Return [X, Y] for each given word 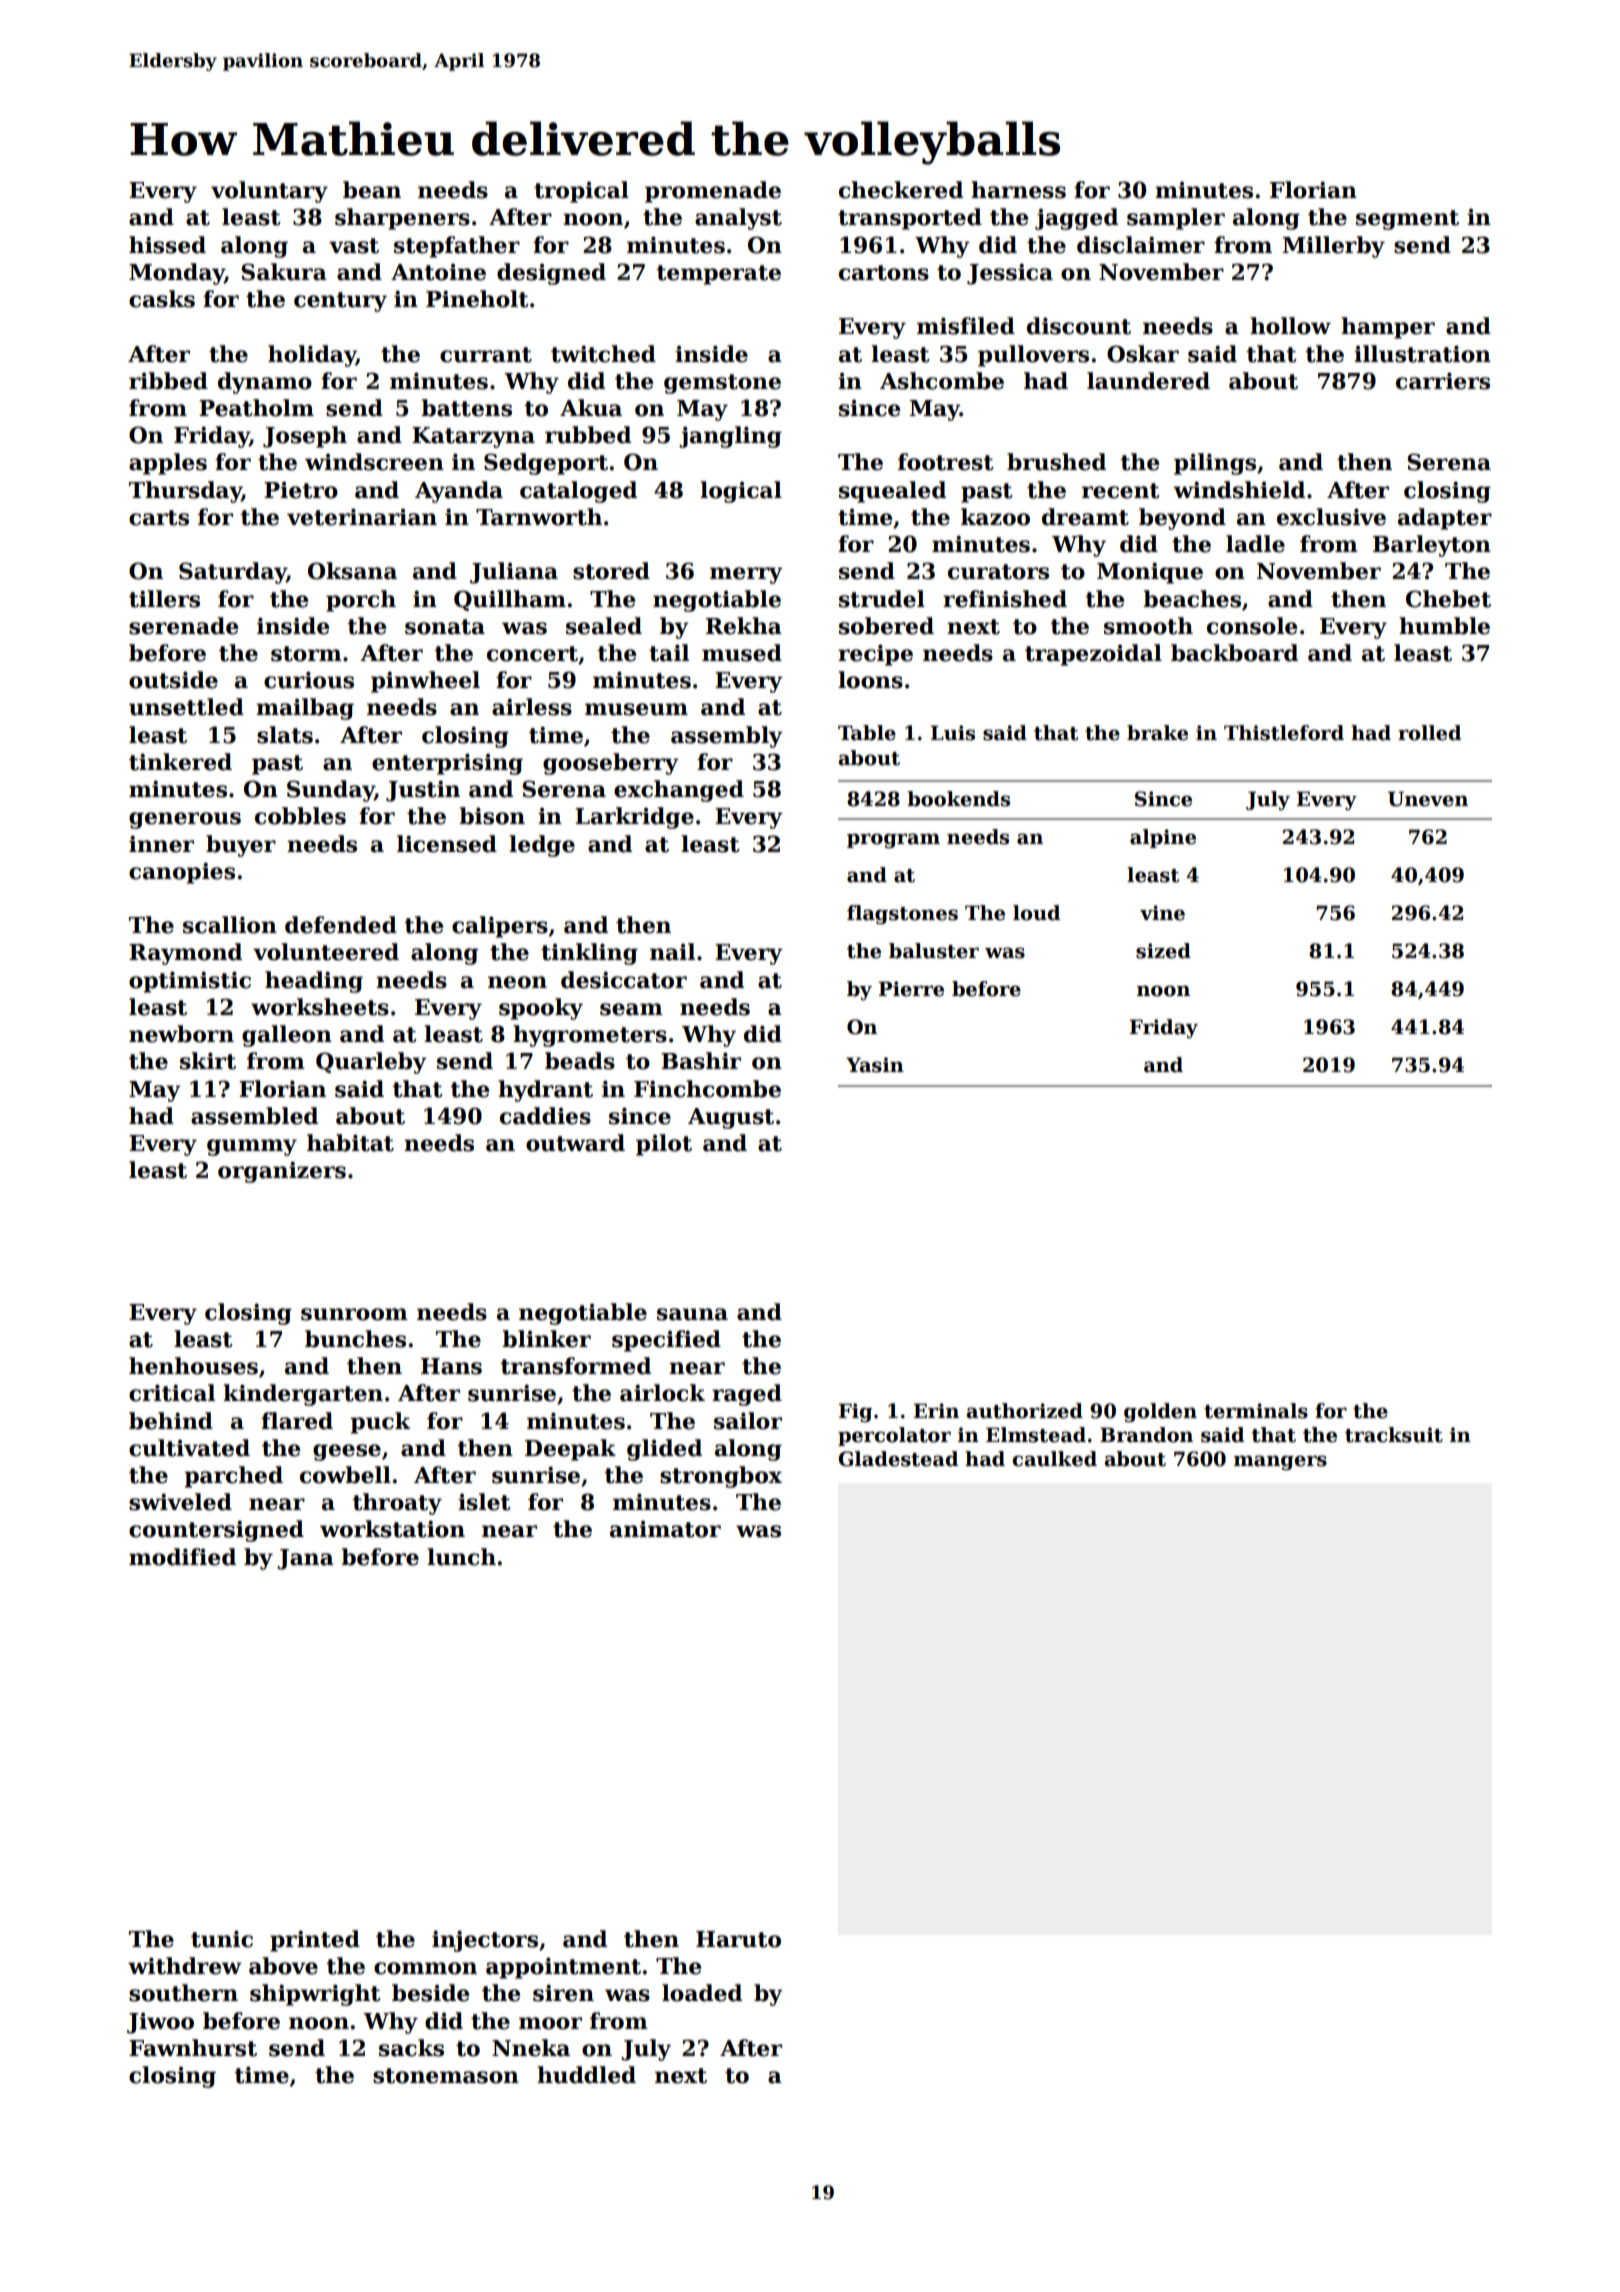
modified [182, 1557]
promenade [713, 192]
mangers [1280, 1462]
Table [867, 733]
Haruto [738, 1939]
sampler [1176, 219]
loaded [702, 1993]
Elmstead [1036, 1435]
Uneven [1428, 799]
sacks [411, 2048]
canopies [182, 873]
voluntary [269, 192]
